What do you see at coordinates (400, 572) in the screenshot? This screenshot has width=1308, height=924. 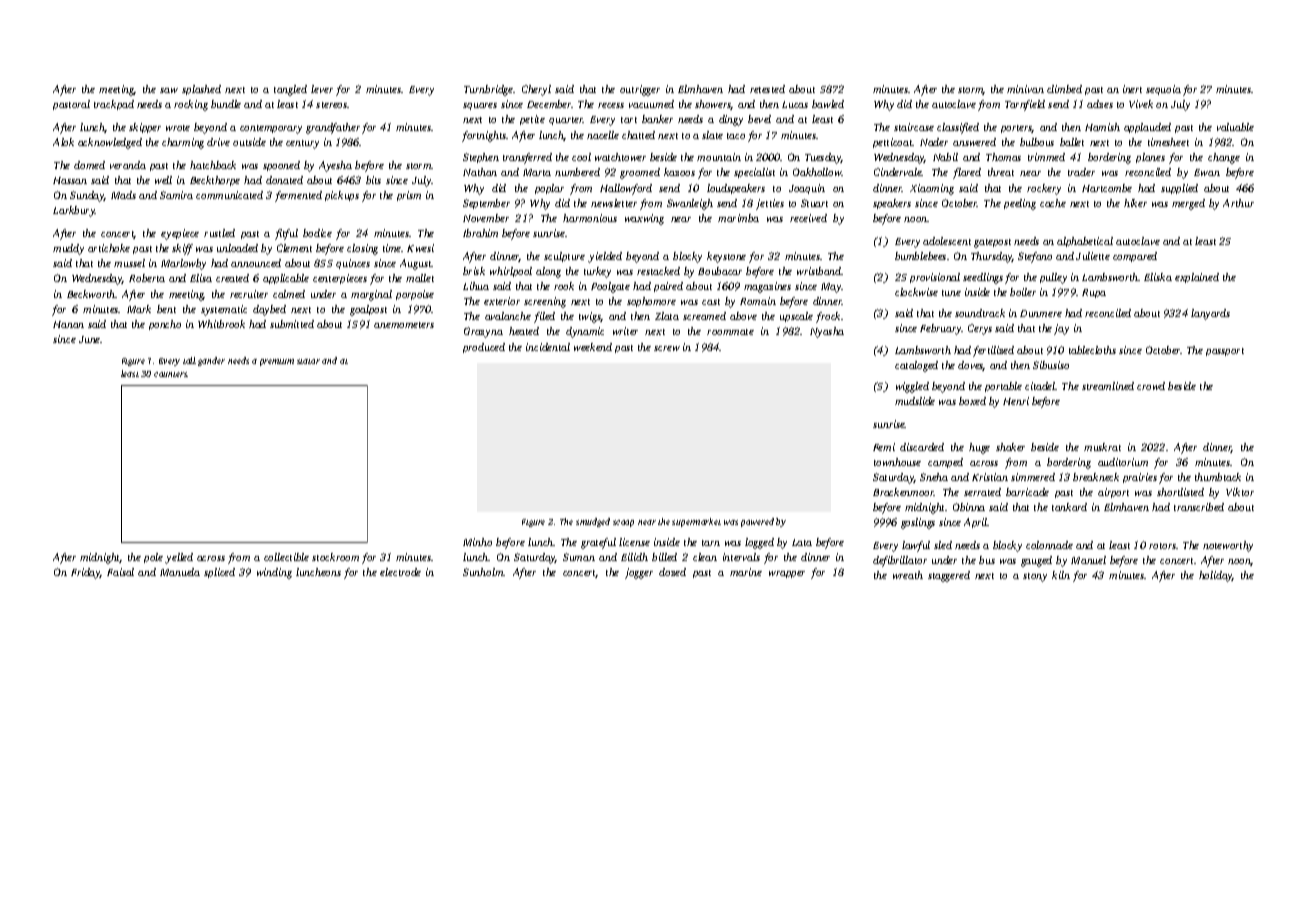 I see `electrode` at bounding box center [400, 572].
